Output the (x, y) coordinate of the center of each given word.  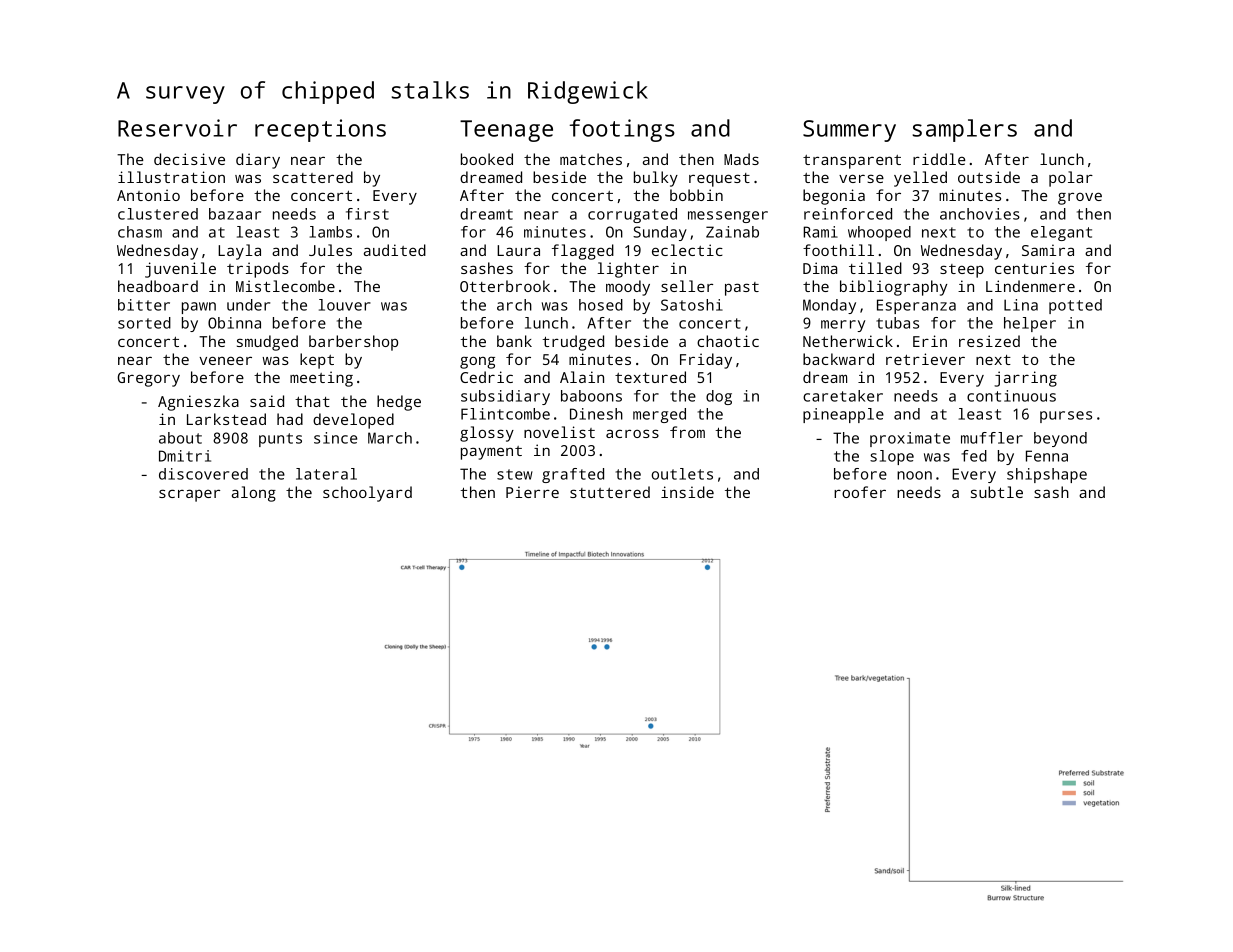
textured (650, 377)
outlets (682, 474)
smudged (267, 343)
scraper (189, 495)
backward (838, 359)
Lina (1021, 305)
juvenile (180, 270)
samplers (964, 130)
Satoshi (692, 305)
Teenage (506, 131)
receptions (320, 130)
